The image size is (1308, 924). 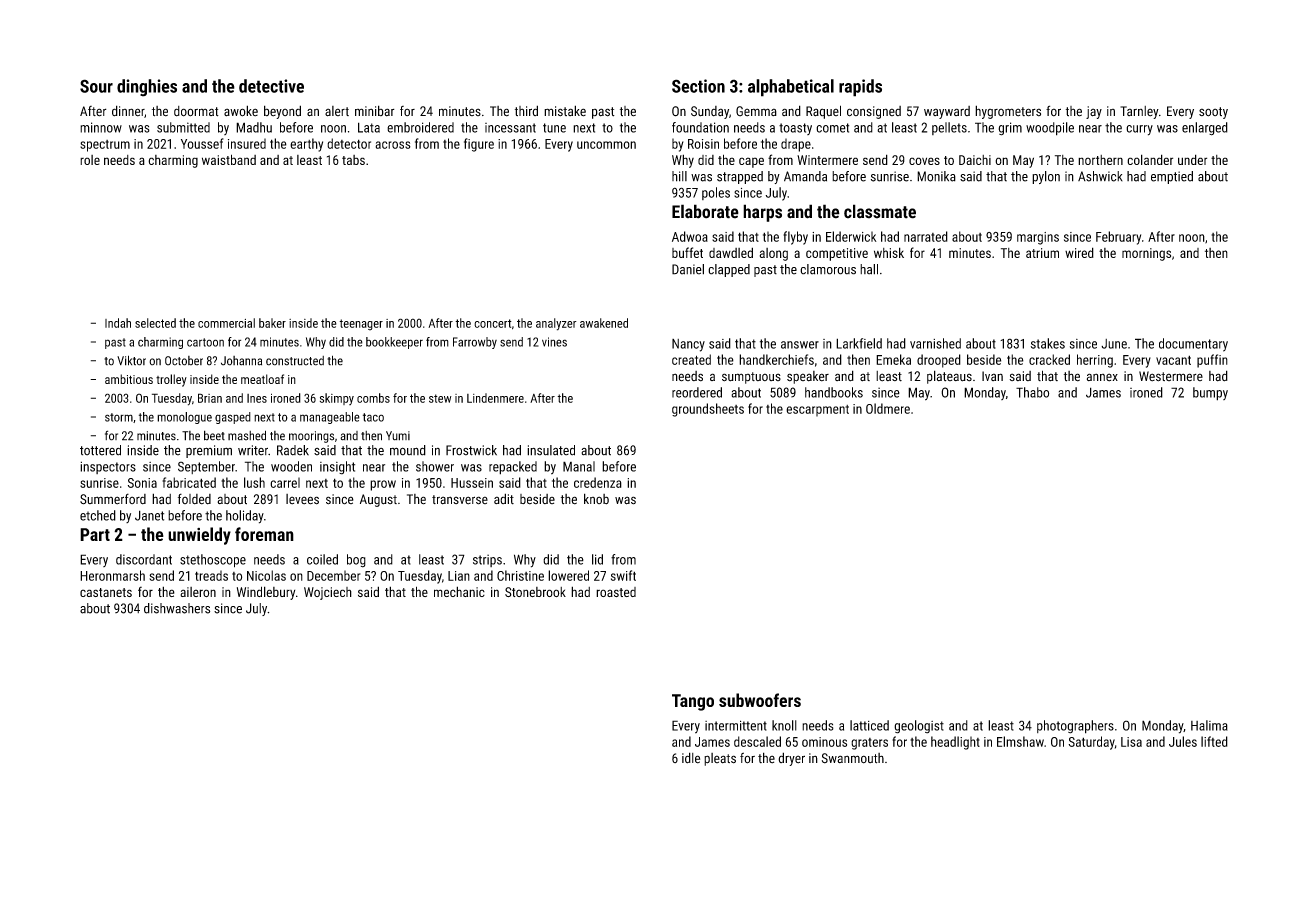 What do you see at coordinates (919, 727) in the image?
I see `geologist` at bounding box center [919, 727].
